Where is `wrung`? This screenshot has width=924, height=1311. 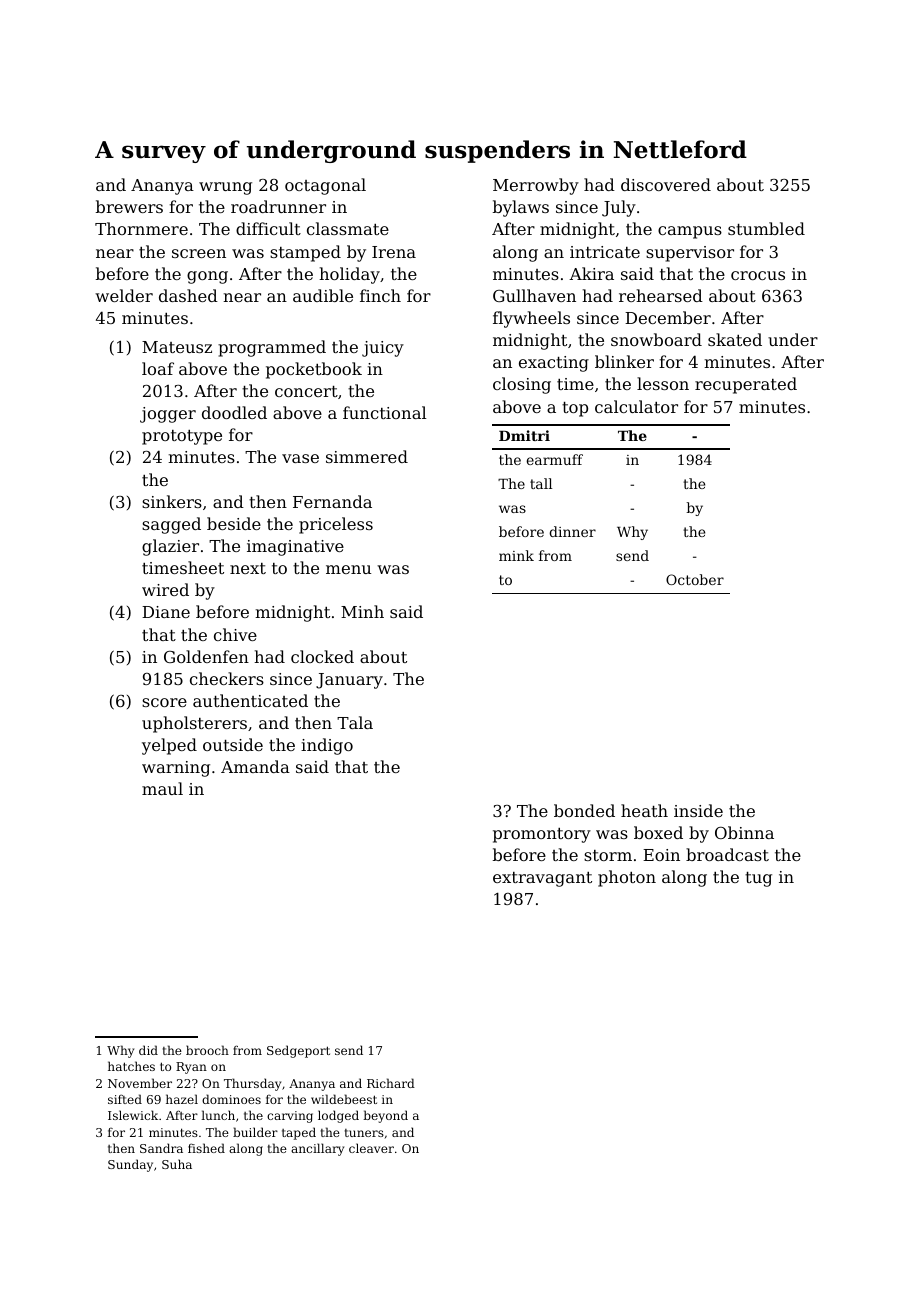 wrung is located at coordinates (225, 188).
